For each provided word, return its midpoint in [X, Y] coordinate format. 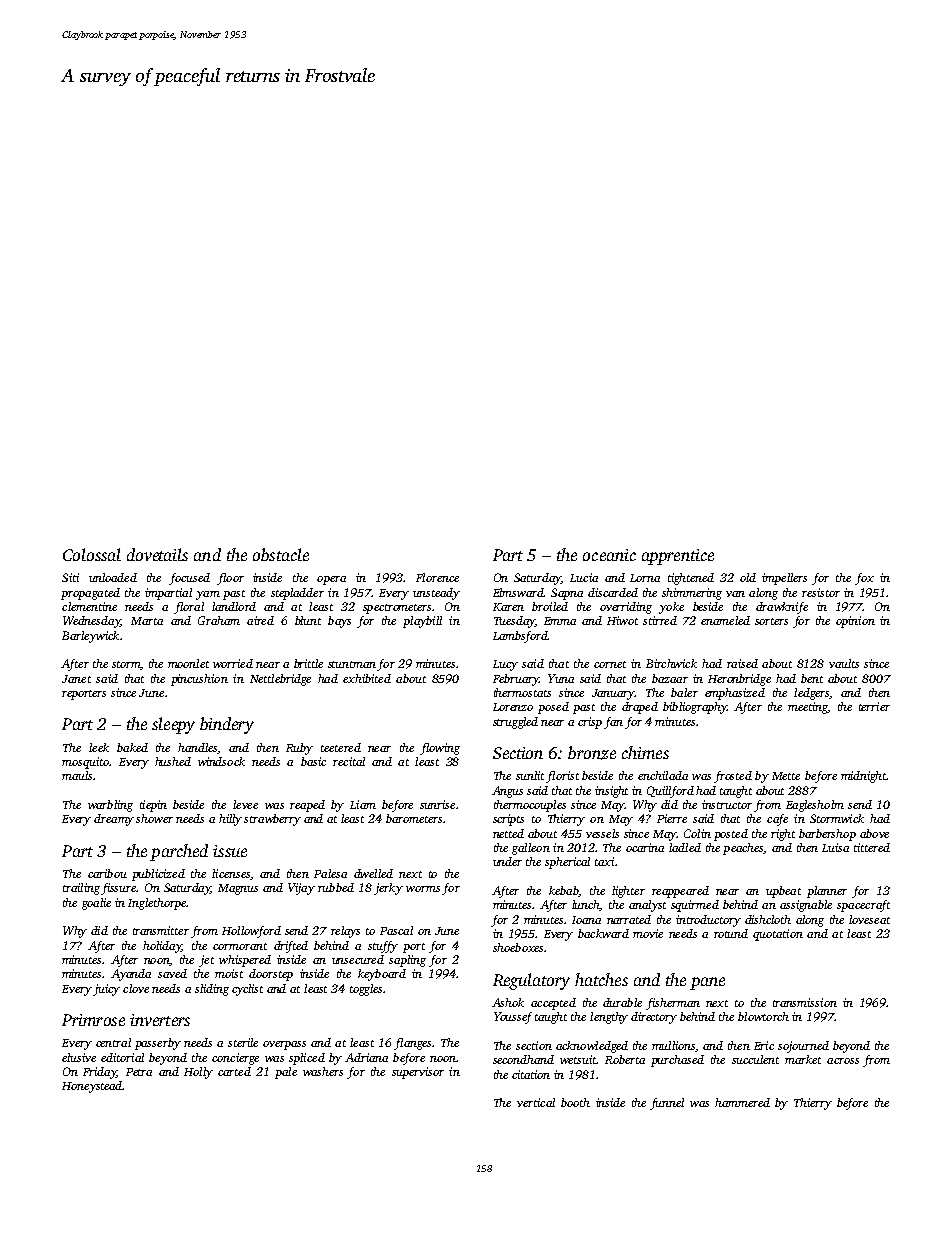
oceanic [609, 555]
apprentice [678, 557]
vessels [602, 833]
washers [323, 1071]
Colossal [92, 554]
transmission [805, 1002]
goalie [96, 904]
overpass [284, 1045]
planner [827, 892]
